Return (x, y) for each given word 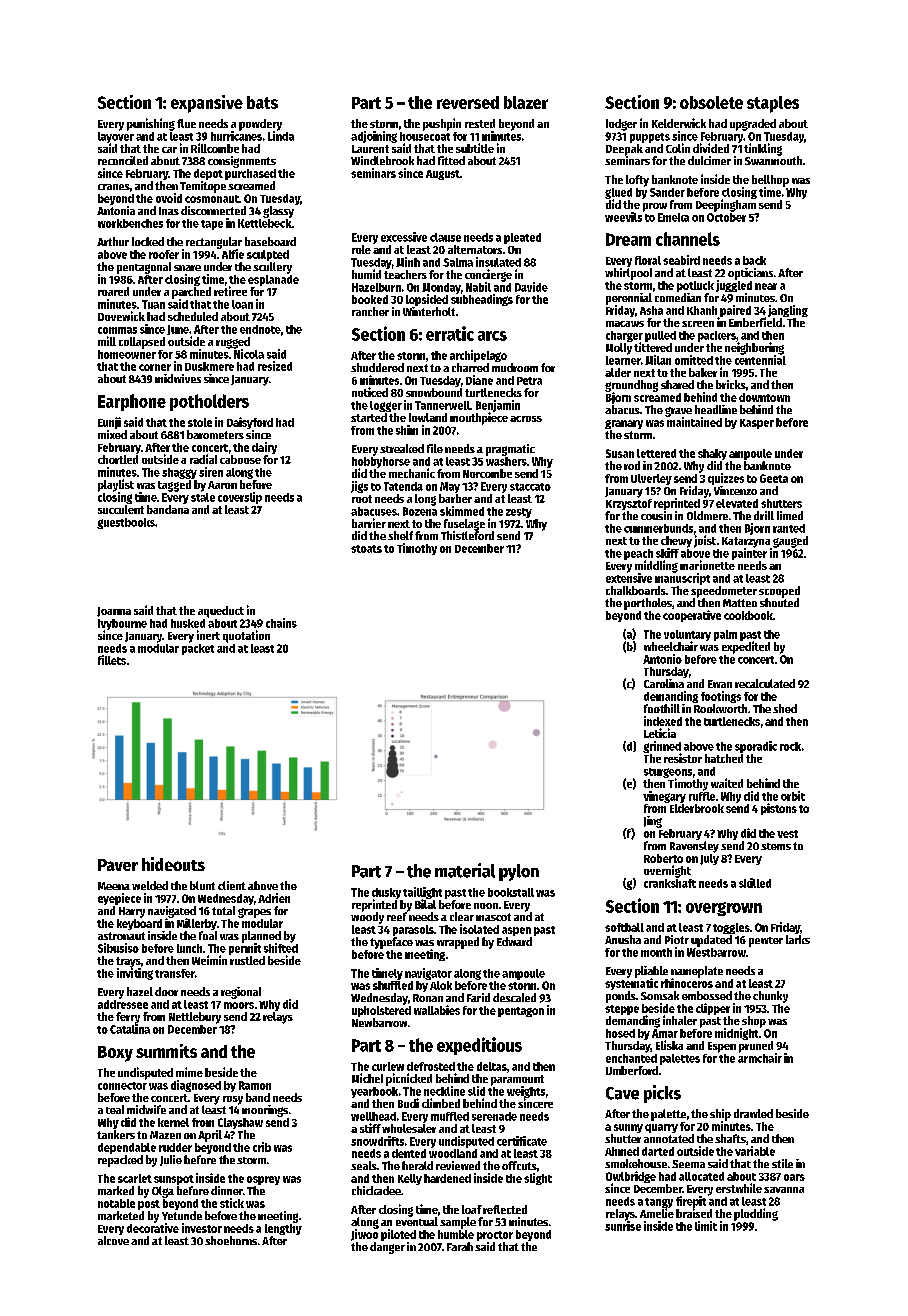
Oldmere (707, 515)
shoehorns (231, 1240)
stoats (366, 549)
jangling (788, 311)
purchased (250, 174)
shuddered (377, 367)
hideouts (173, 864)
